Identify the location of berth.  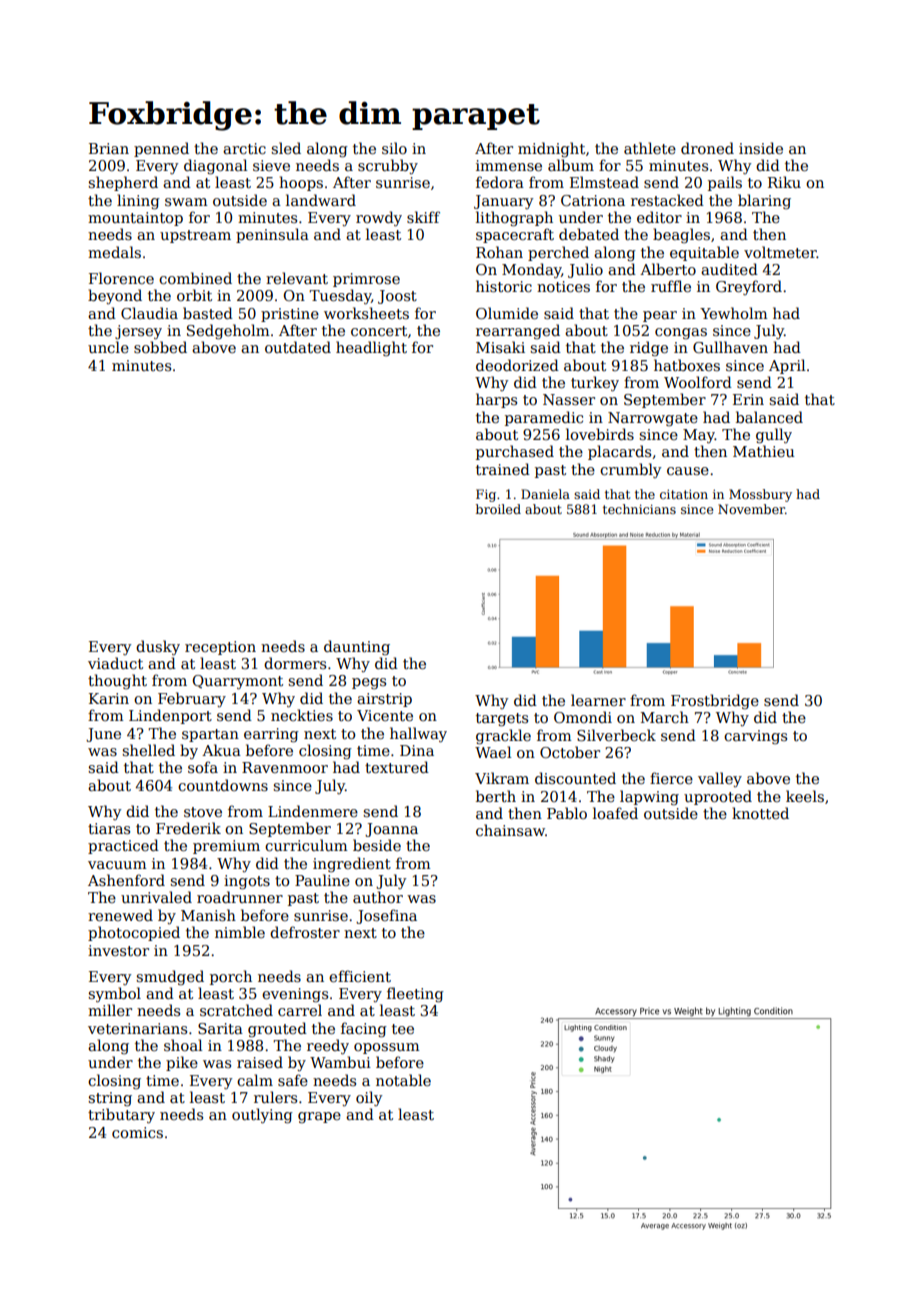
(496, 796).
